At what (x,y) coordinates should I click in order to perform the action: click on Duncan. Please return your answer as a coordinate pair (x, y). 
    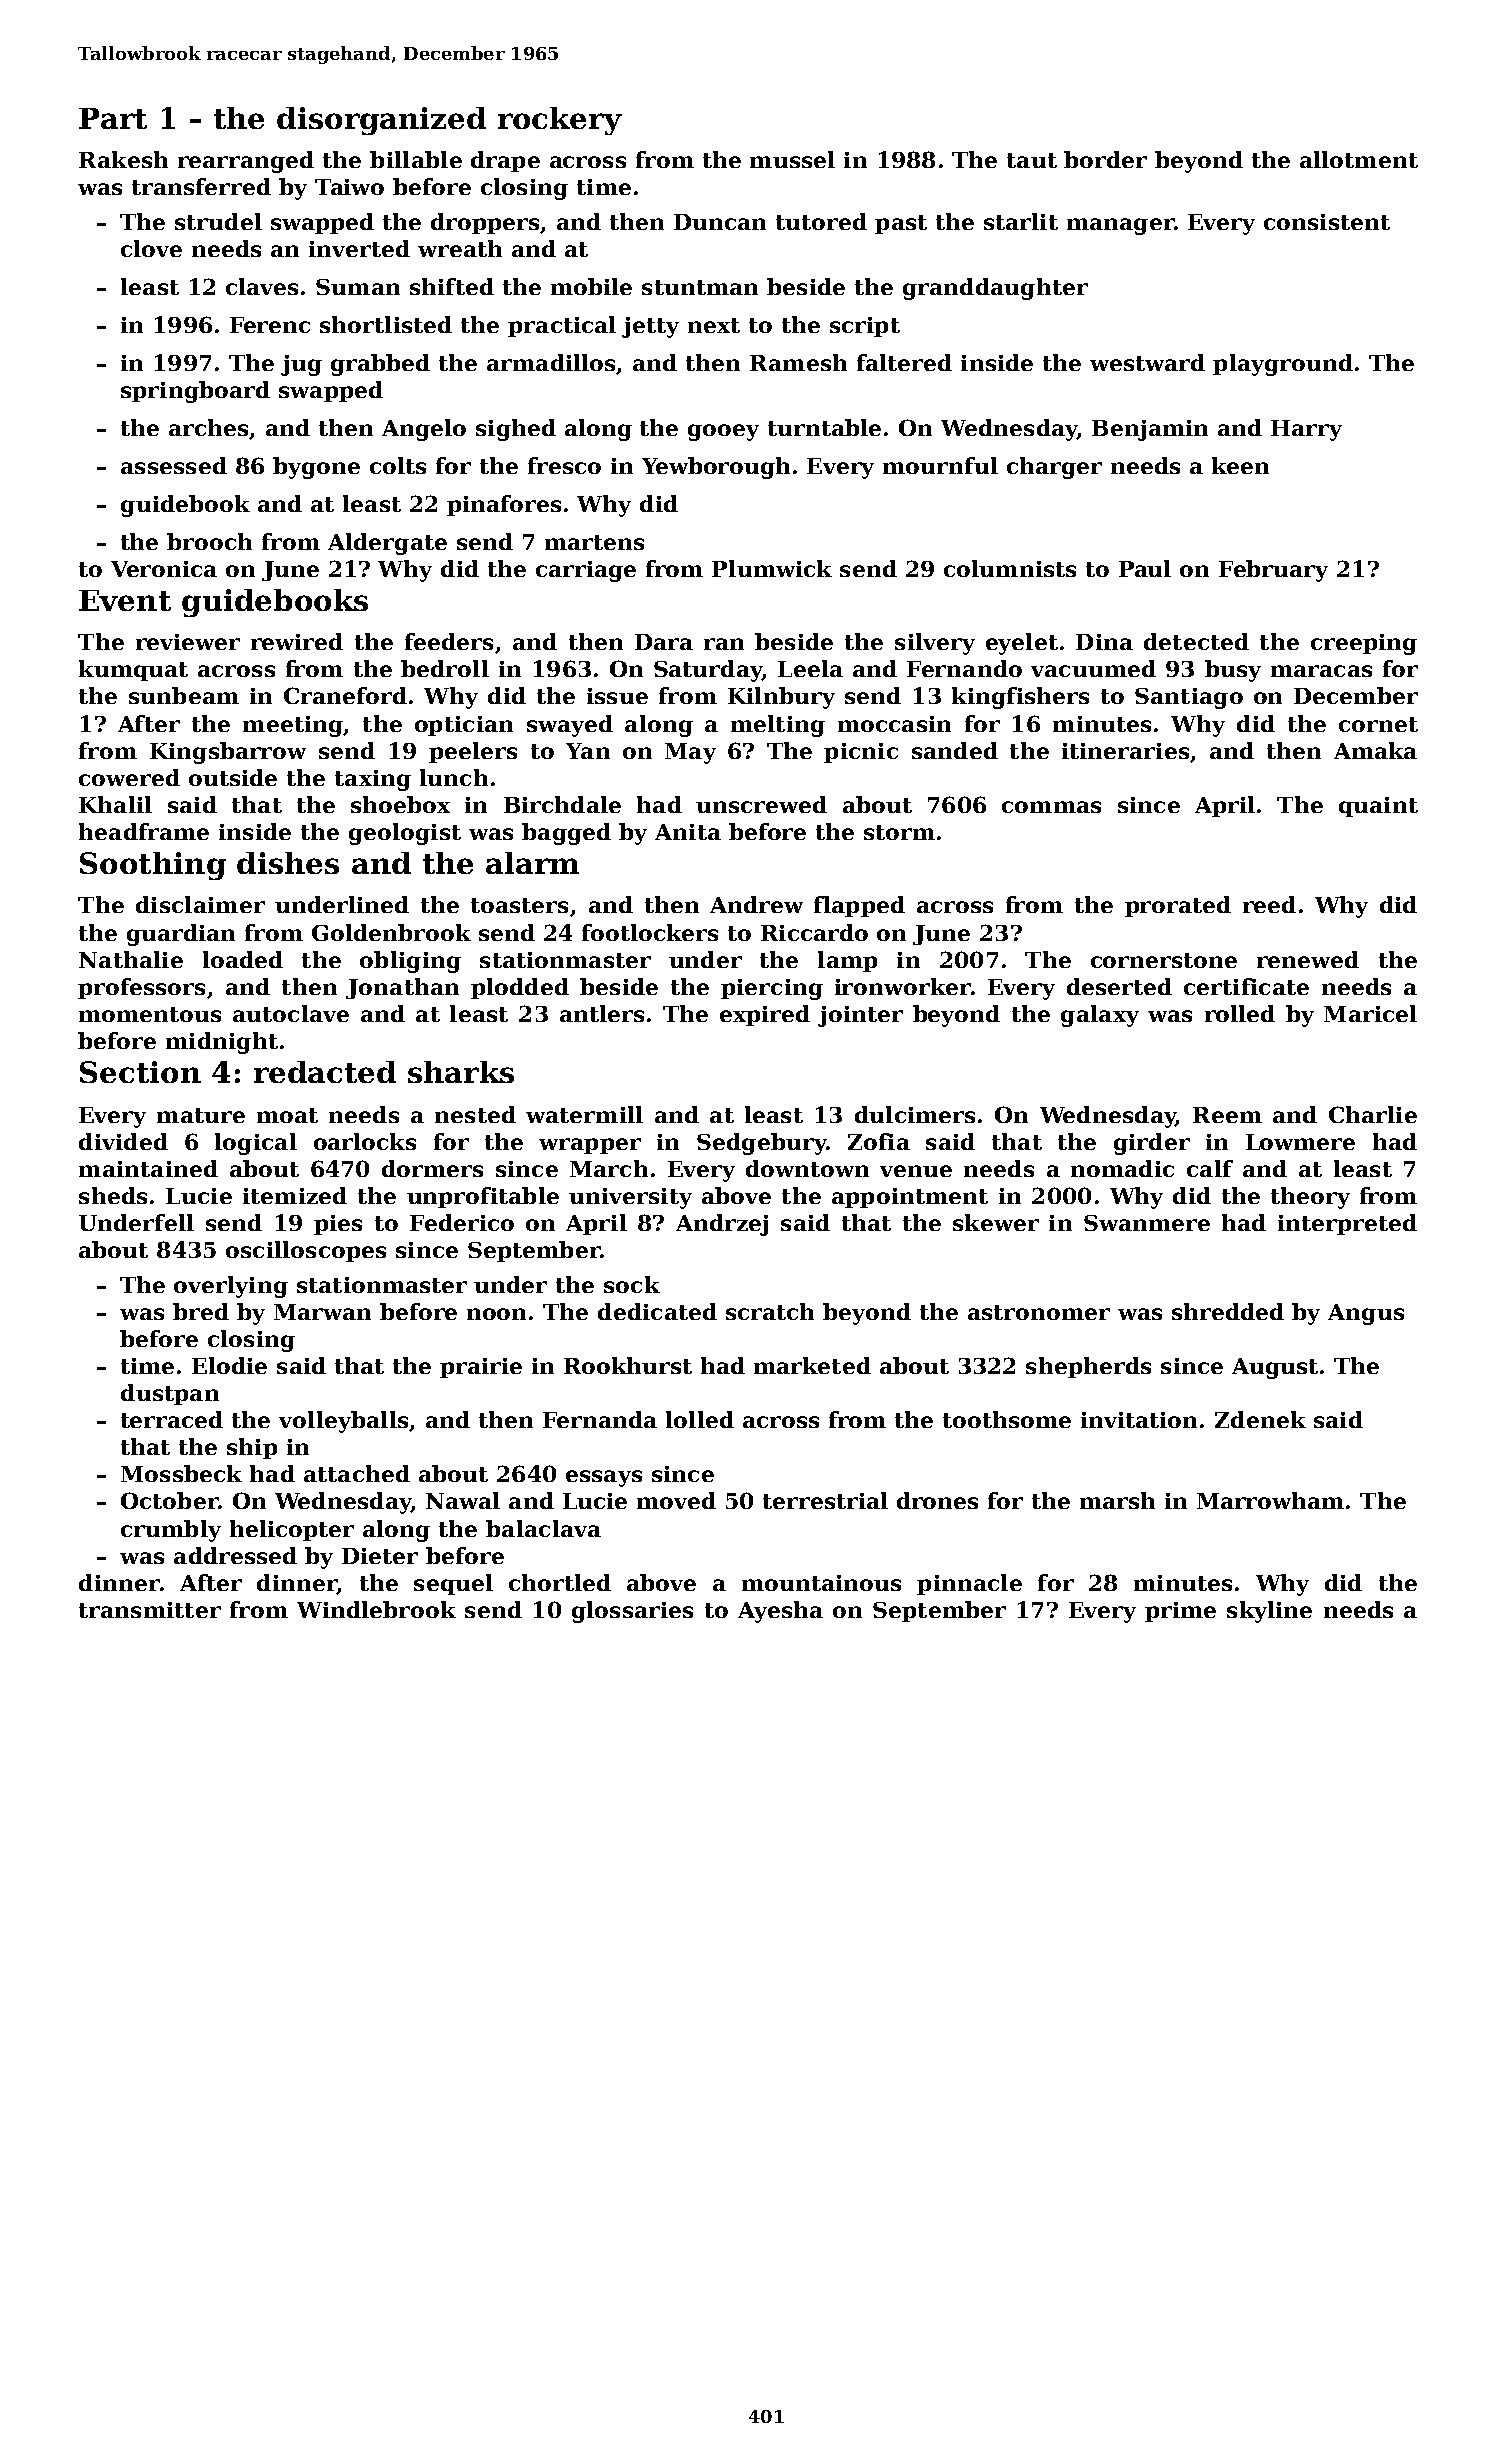
    Looking at the image, I should click on (720, 222).
